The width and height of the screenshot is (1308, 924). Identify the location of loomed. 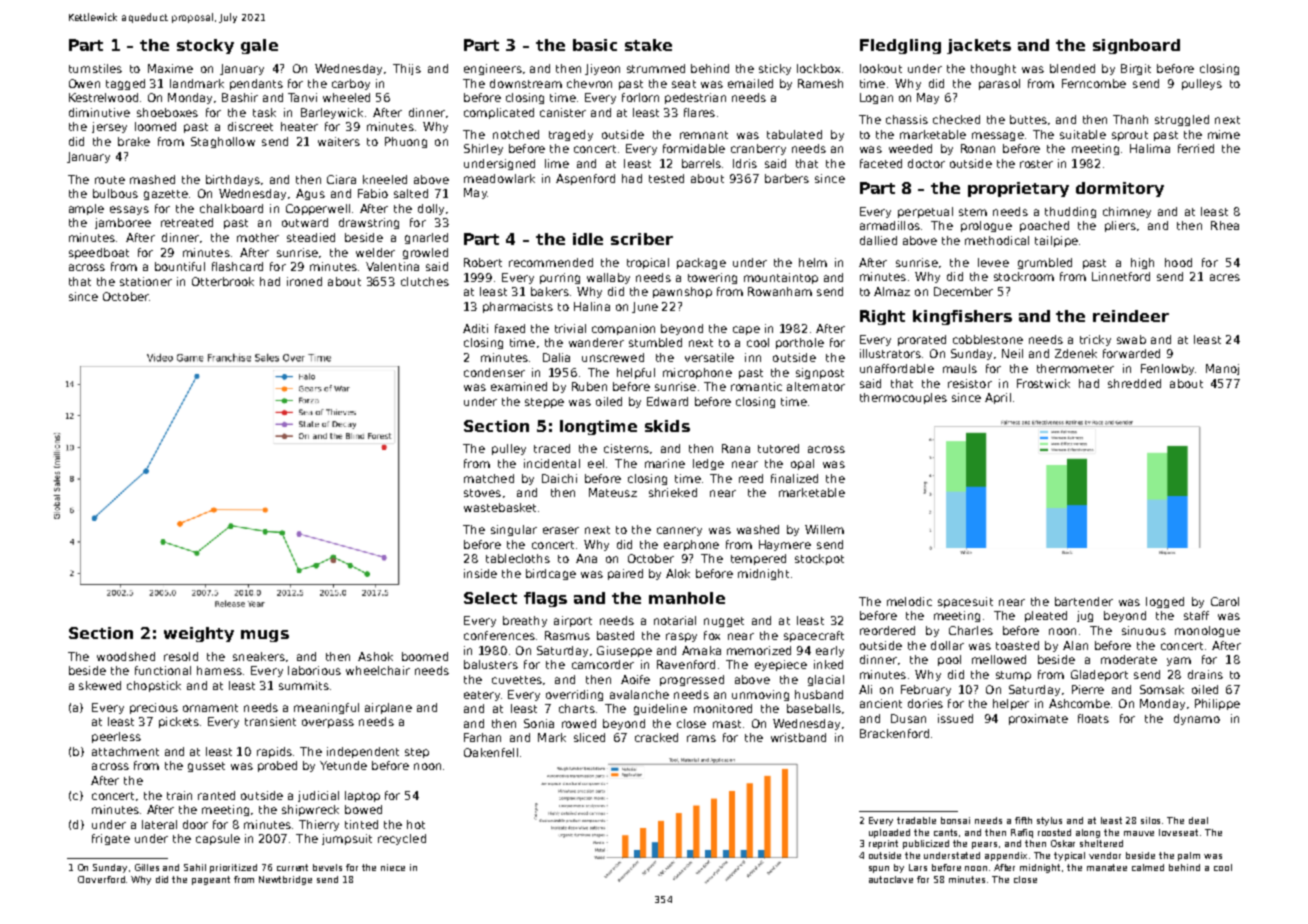
(155, 126).
